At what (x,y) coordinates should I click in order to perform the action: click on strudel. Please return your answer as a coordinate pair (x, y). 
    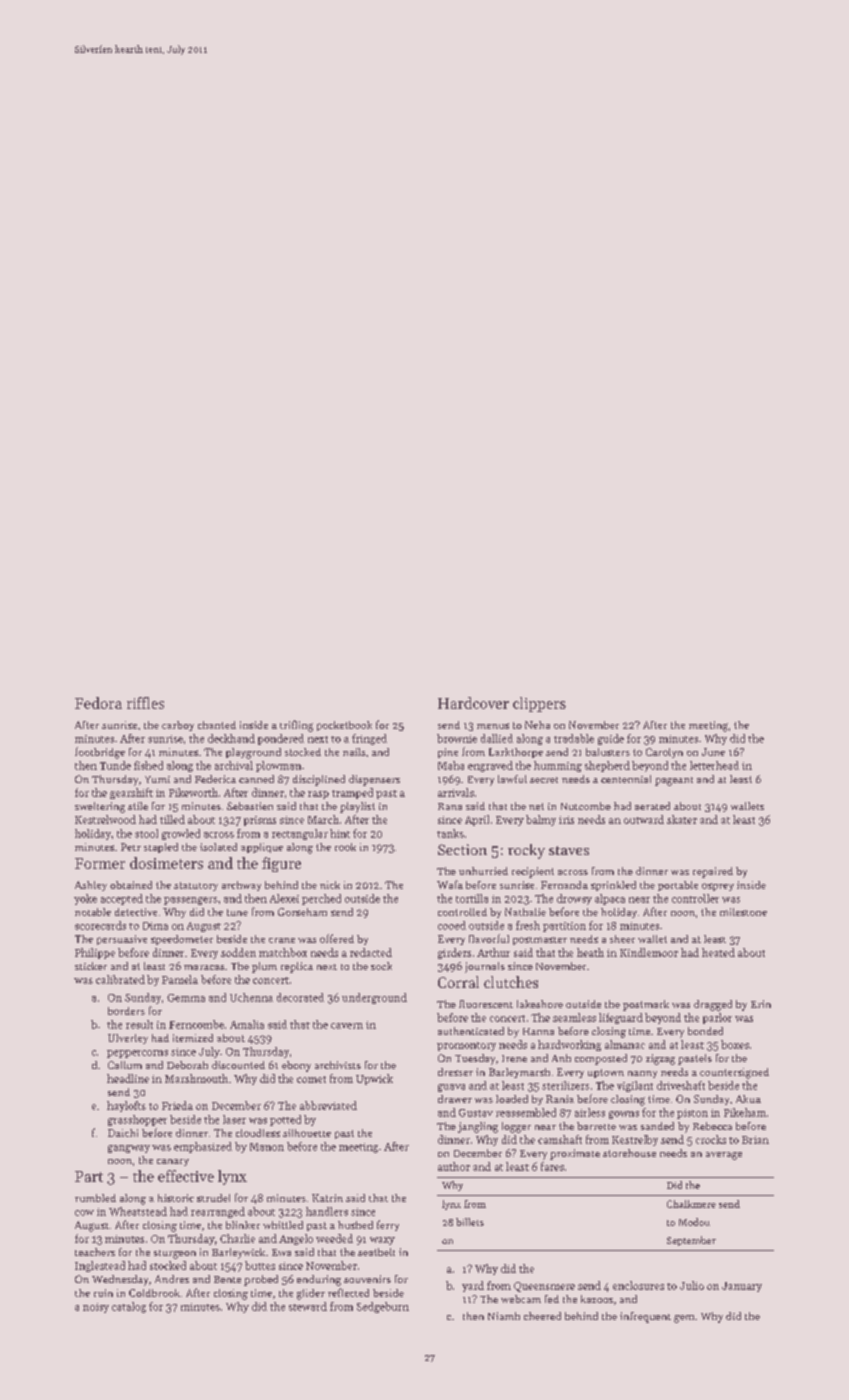
    Looking at the image, I should click on (213, 1198).
